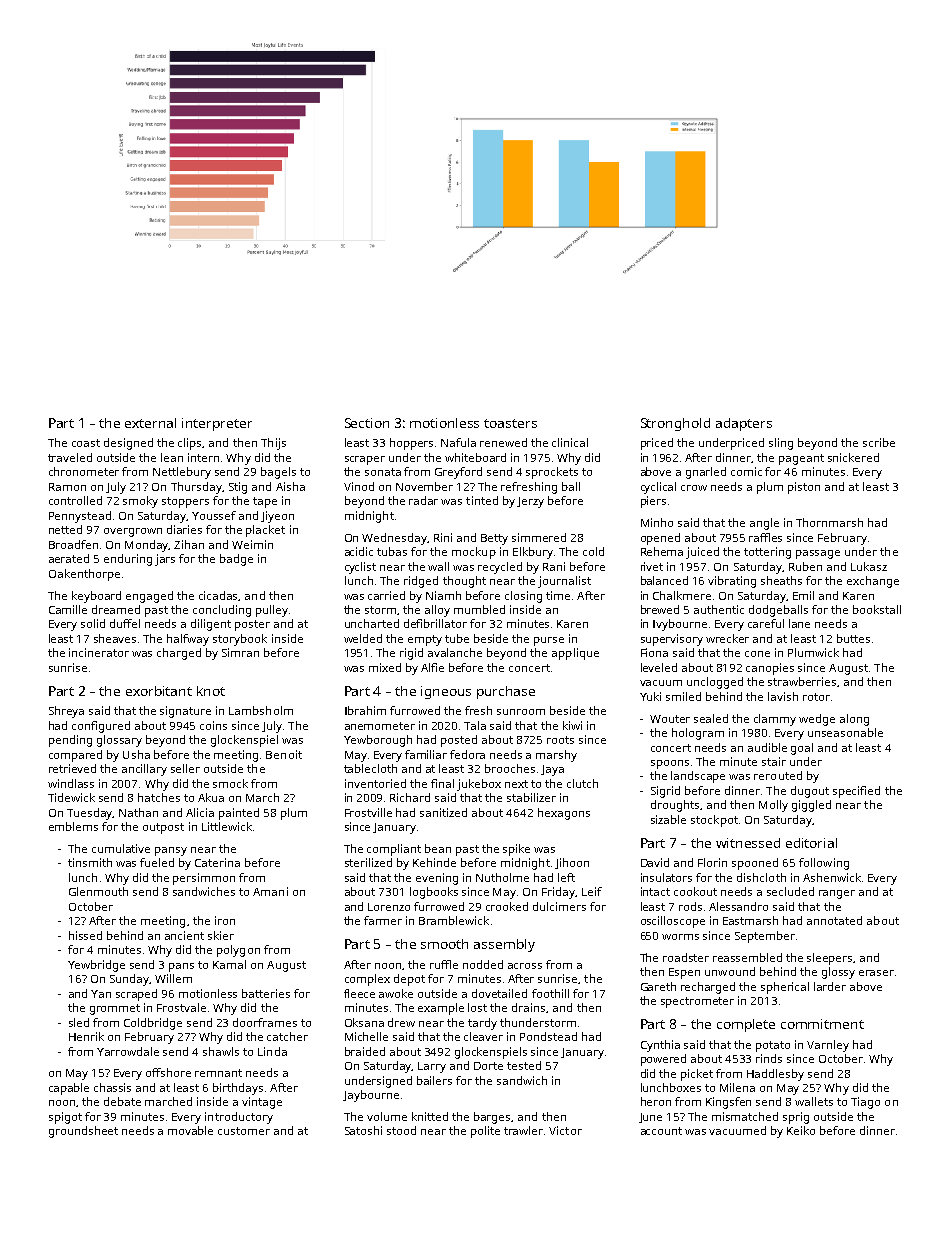  I want to click on Section, so click(367, 423).
